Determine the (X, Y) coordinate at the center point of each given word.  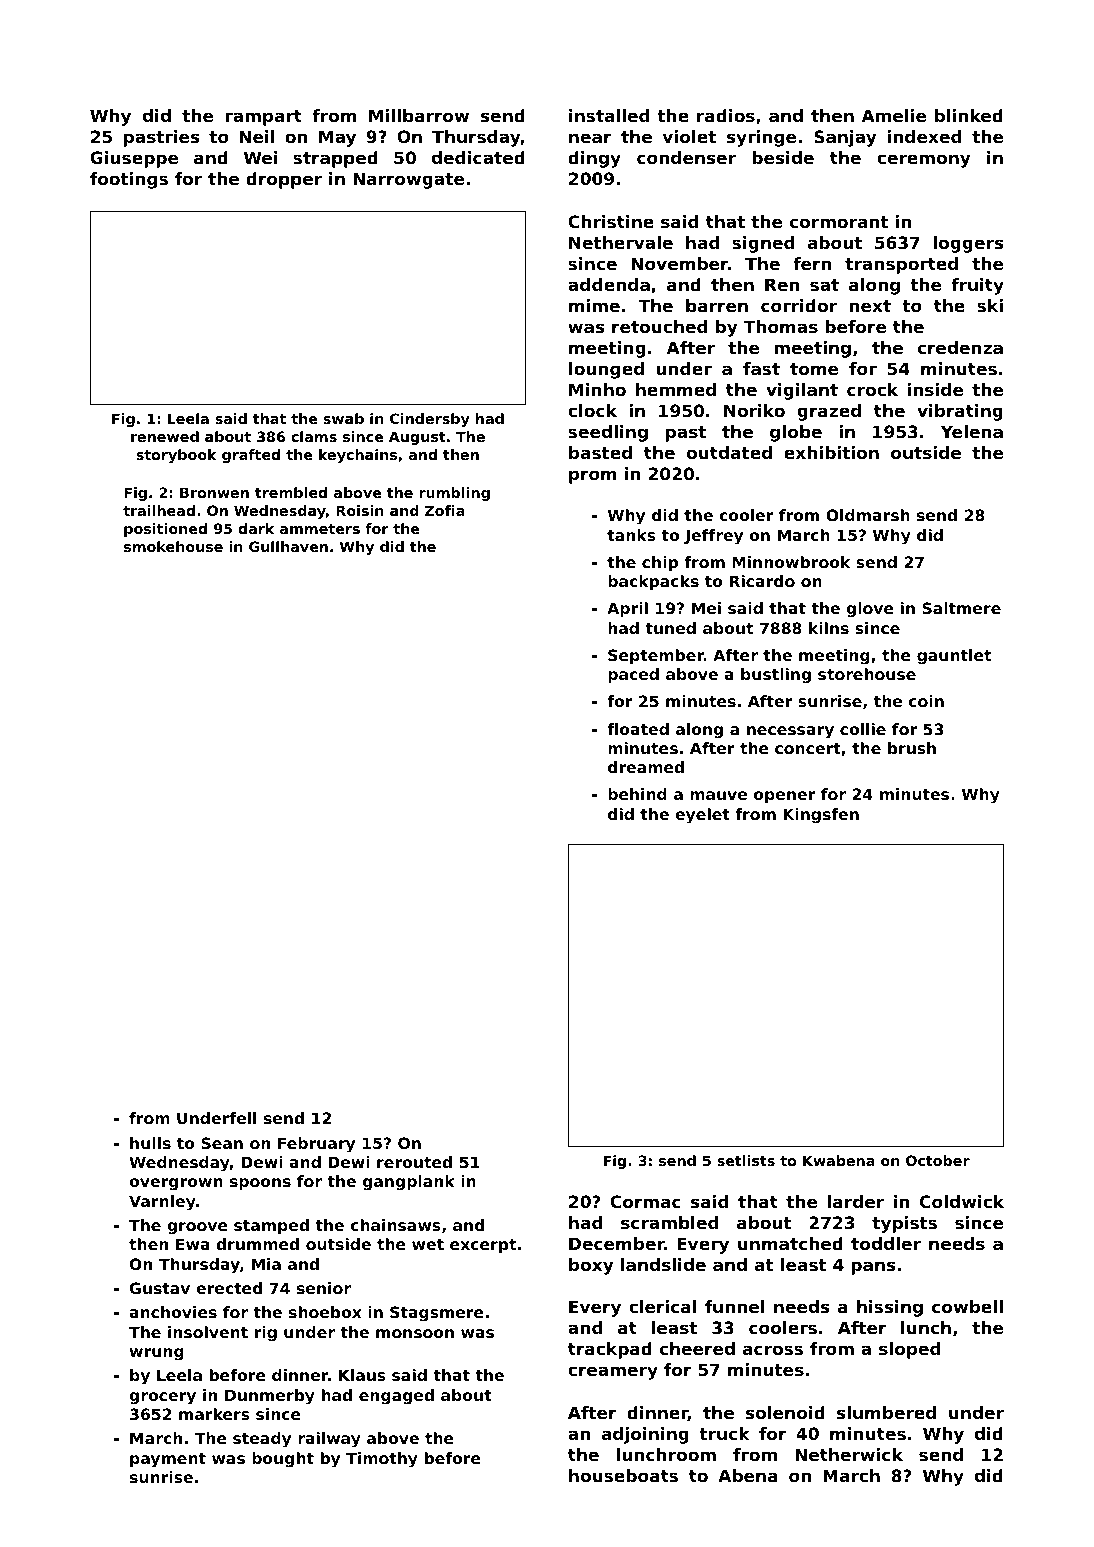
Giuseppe (134, 159)
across (773, 1350)
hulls (150, 1143)
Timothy (382, 1460)
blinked (969, 115)
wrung (157, 1354)
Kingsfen (821, 816)
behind (637, 794)
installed (609, 115)
